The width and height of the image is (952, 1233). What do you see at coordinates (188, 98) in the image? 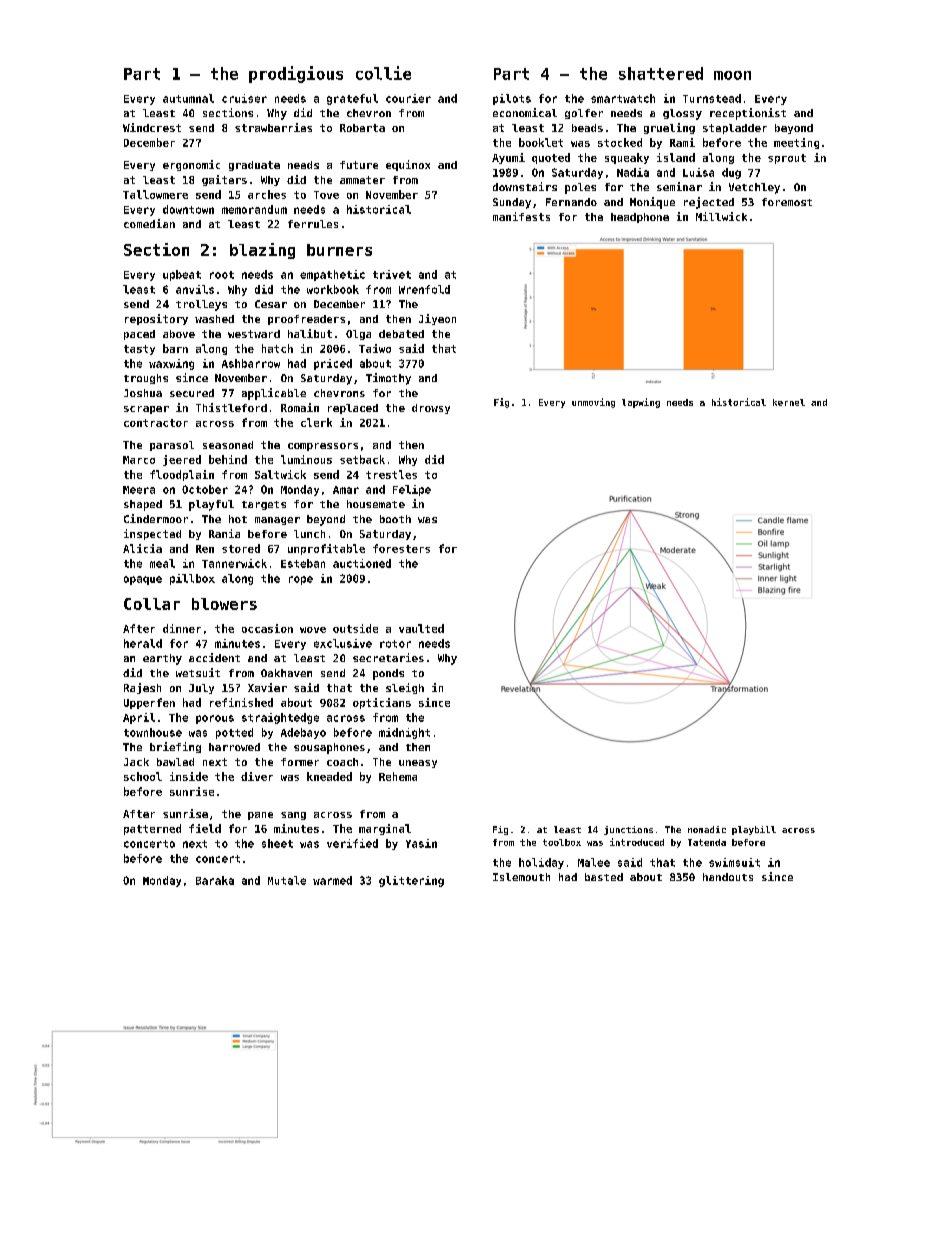
I see `autumnal` at bounding box center [188, 98].
